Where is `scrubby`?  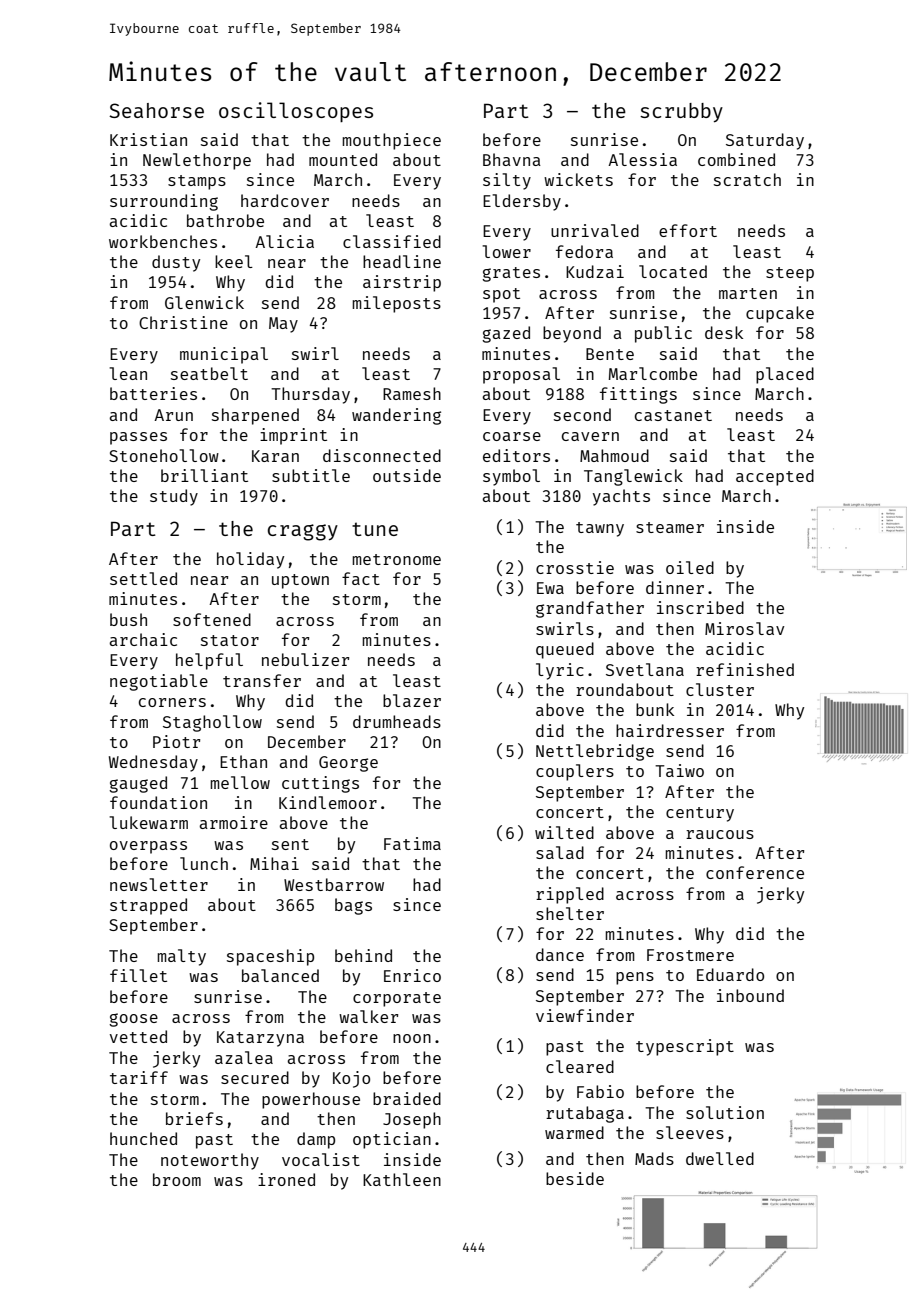 scrubby is located at coordinates (681, 113).
